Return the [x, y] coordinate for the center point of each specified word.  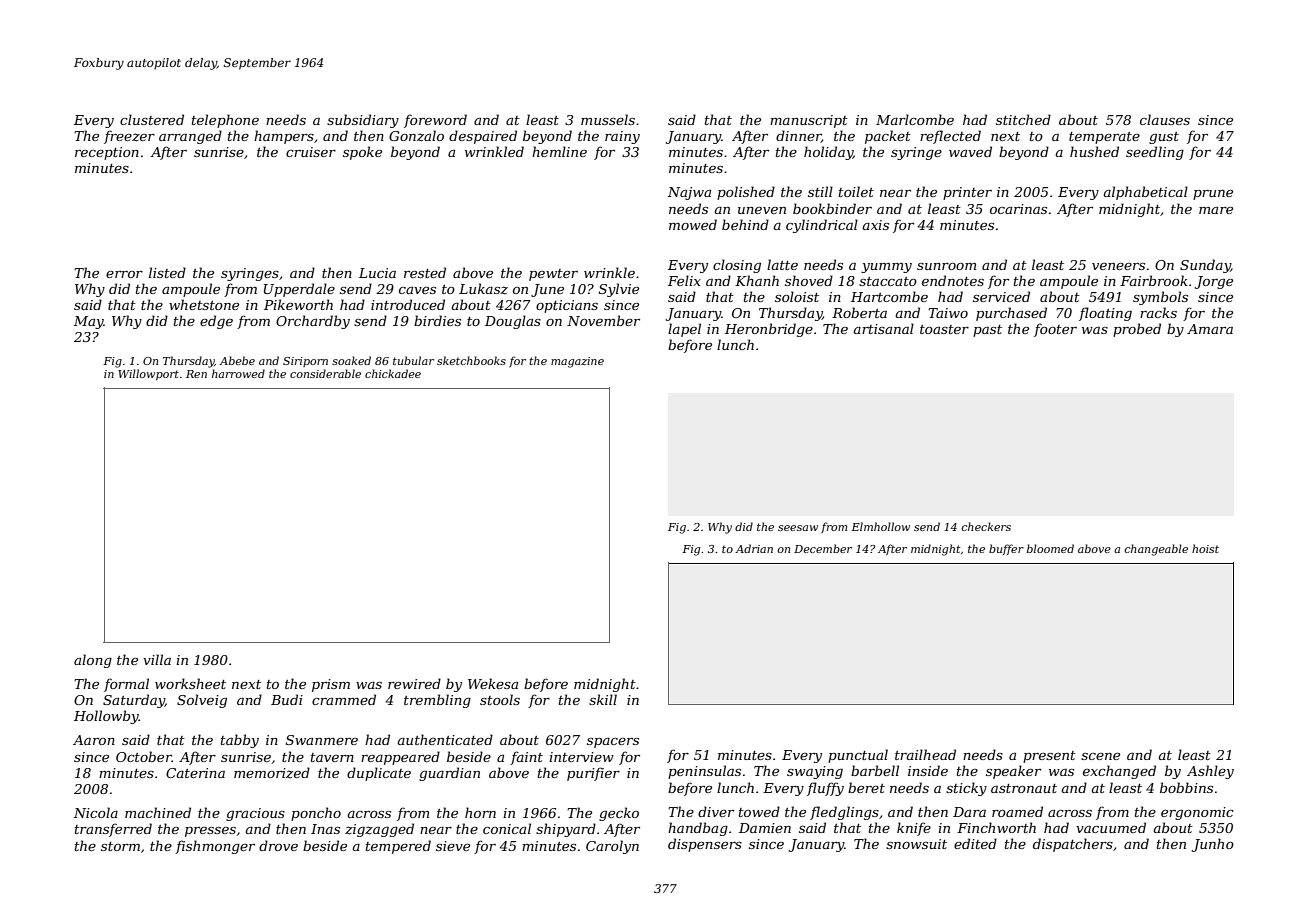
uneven [762, 210]
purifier [593, 774]
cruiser [311, 152]
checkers [986, 526]
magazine [577, 362]
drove [278, 845]
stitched [1023, 119]
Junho [1213, 845]
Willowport [148, 374]
